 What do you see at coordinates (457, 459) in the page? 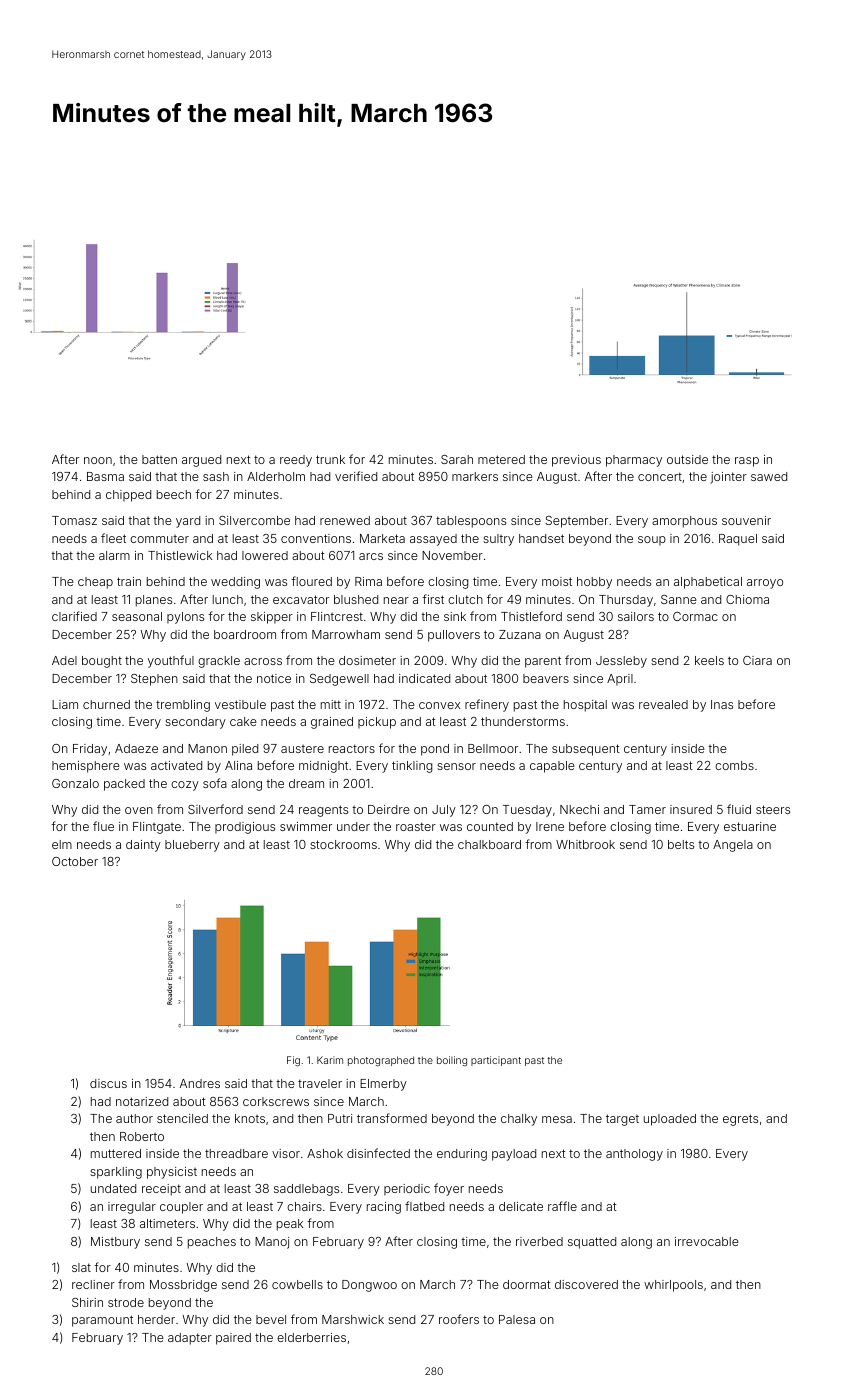
I see `Sarah` at bounding box center [457, 459].
